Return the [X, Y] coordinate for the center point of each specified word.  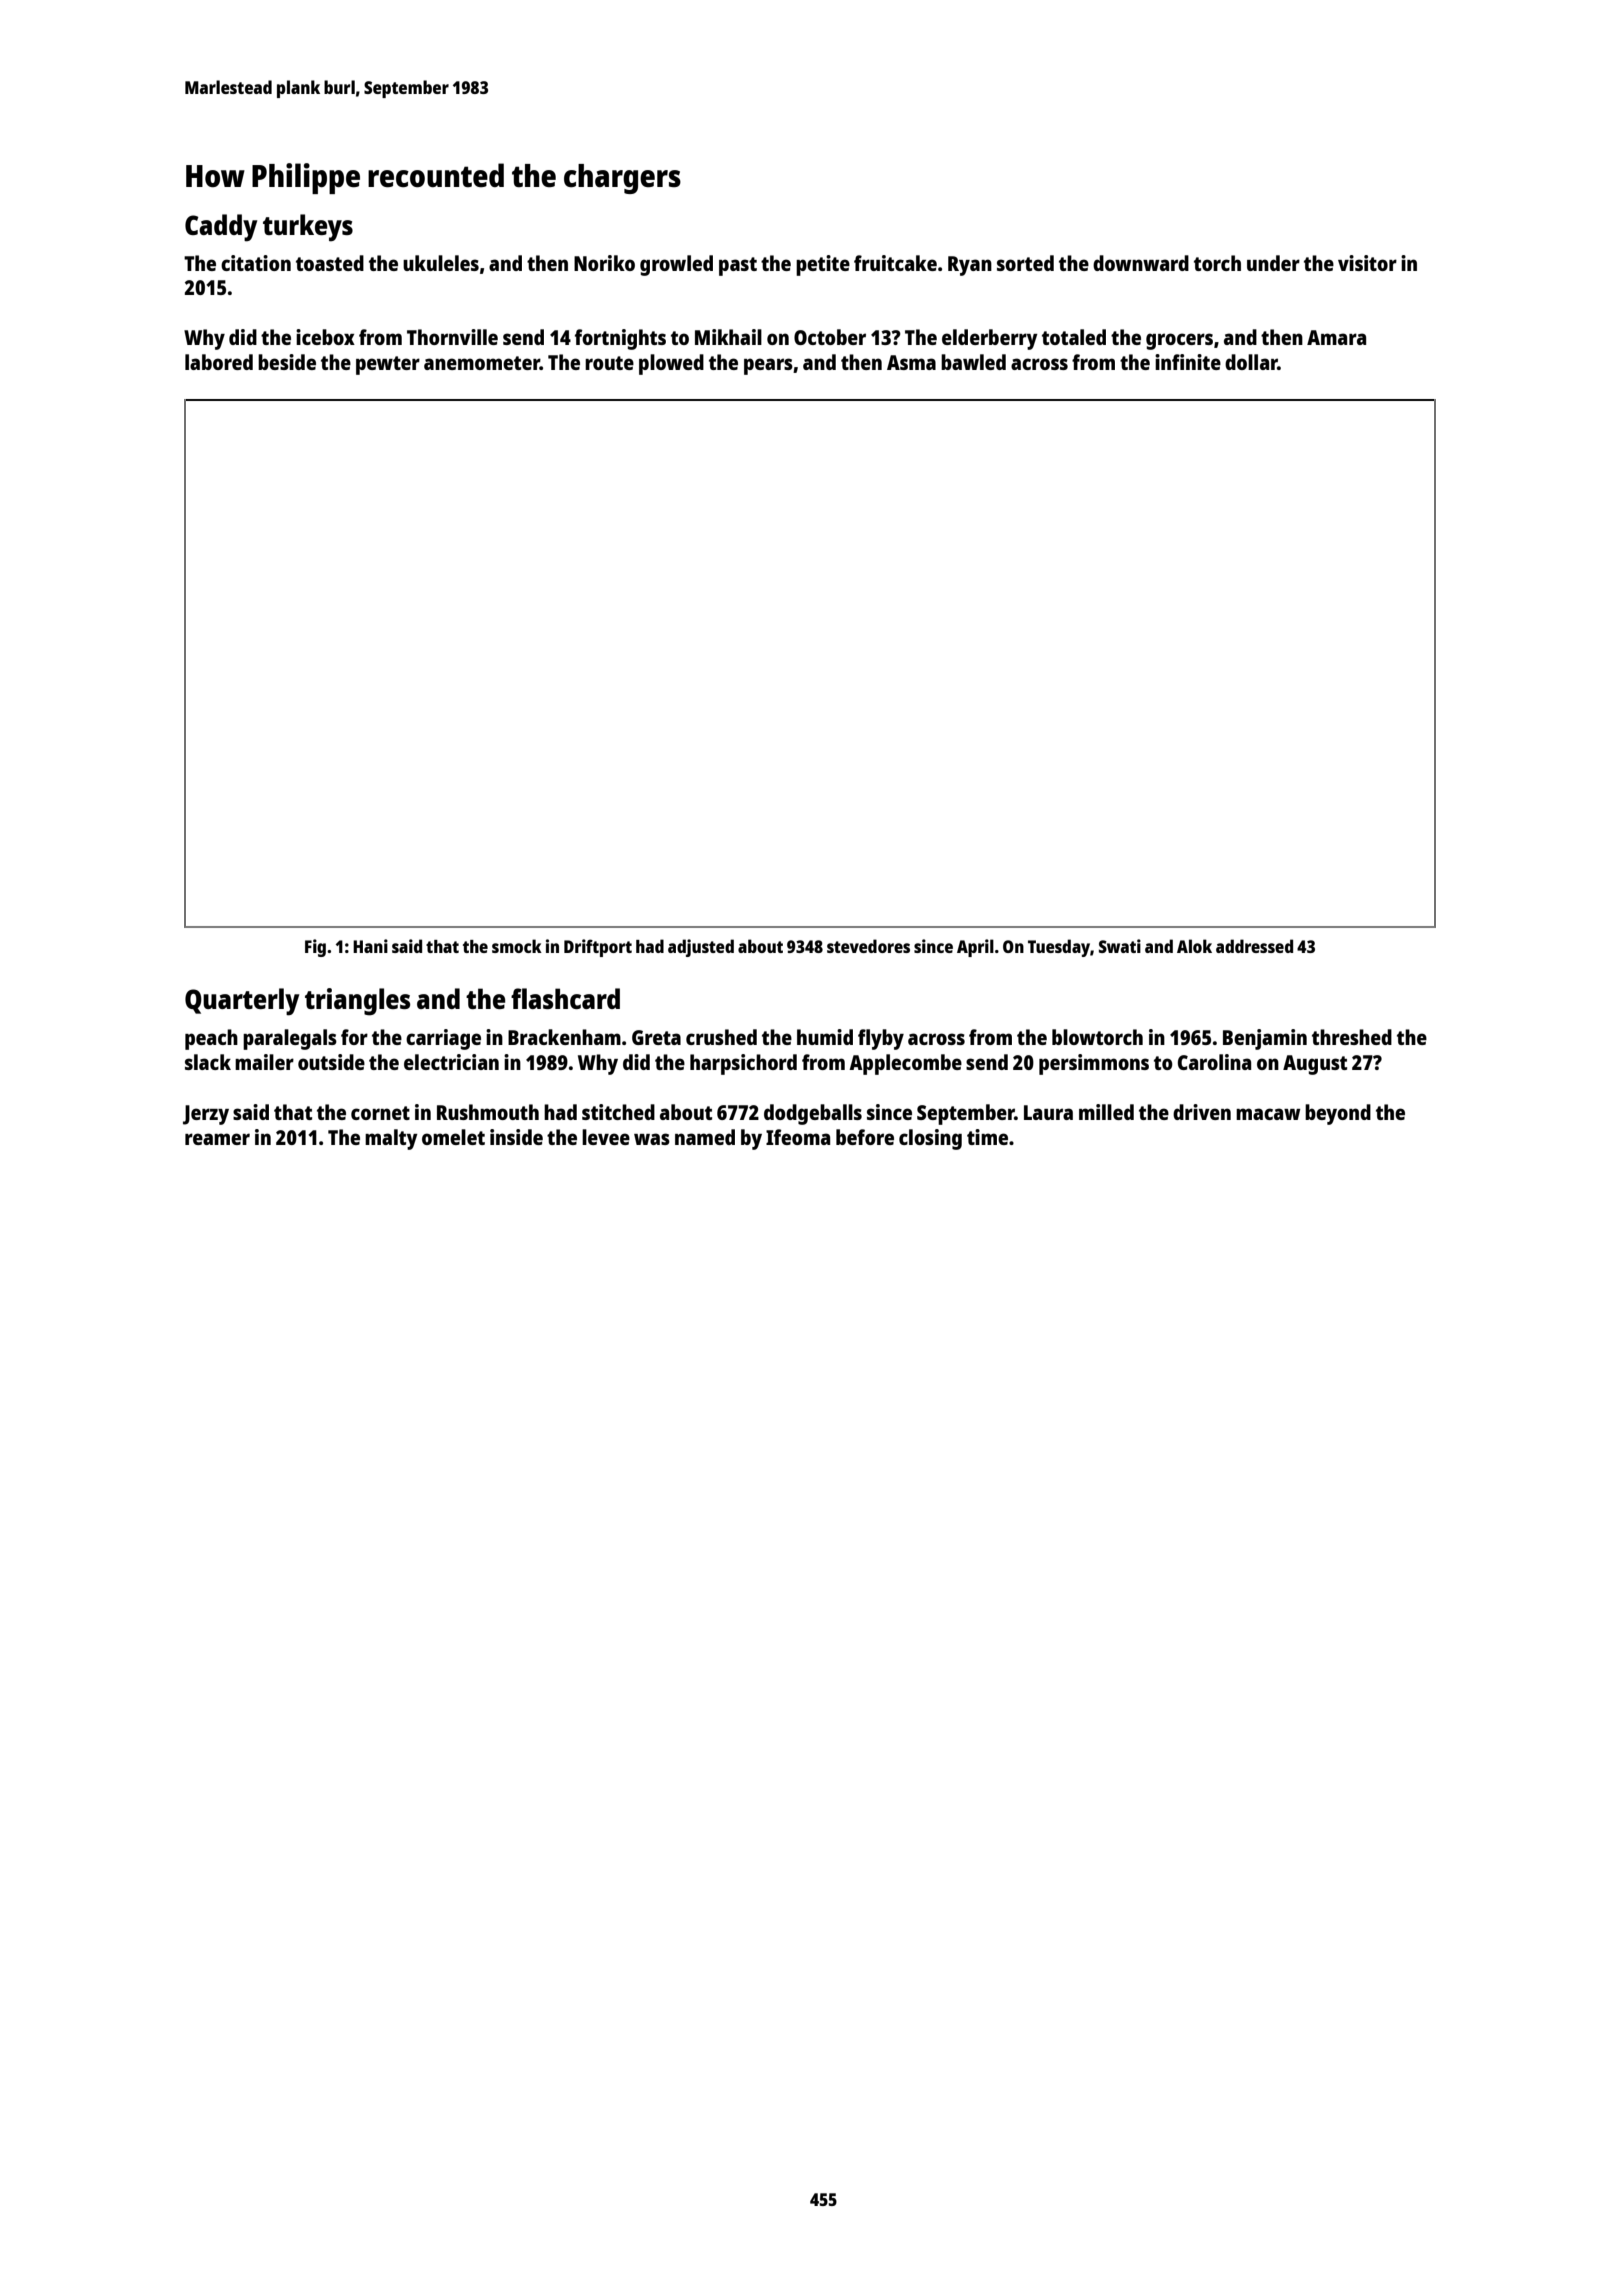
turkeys [308, 228]
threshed [1352, 1037]
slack [208, 1062]
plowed [671, 364]
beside [287, 362]
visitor [1367, 263]
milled [1106, 1112]
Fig [315, 948]
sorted [1025, 263]
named [705, 1137]
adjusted [701, 948]
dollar [1251, 362]
